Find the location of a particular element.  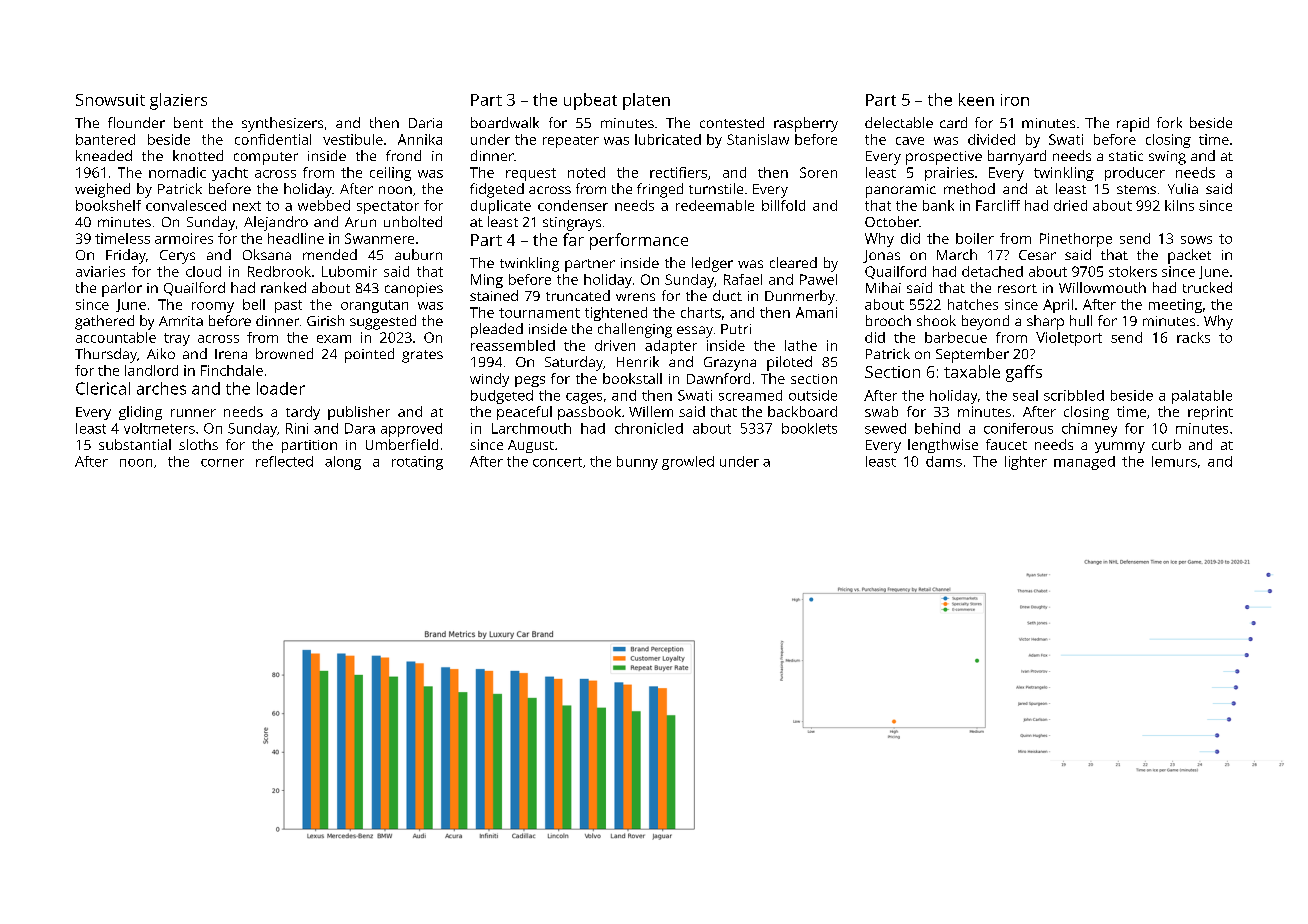

along is located at coordinates (343, 463).
